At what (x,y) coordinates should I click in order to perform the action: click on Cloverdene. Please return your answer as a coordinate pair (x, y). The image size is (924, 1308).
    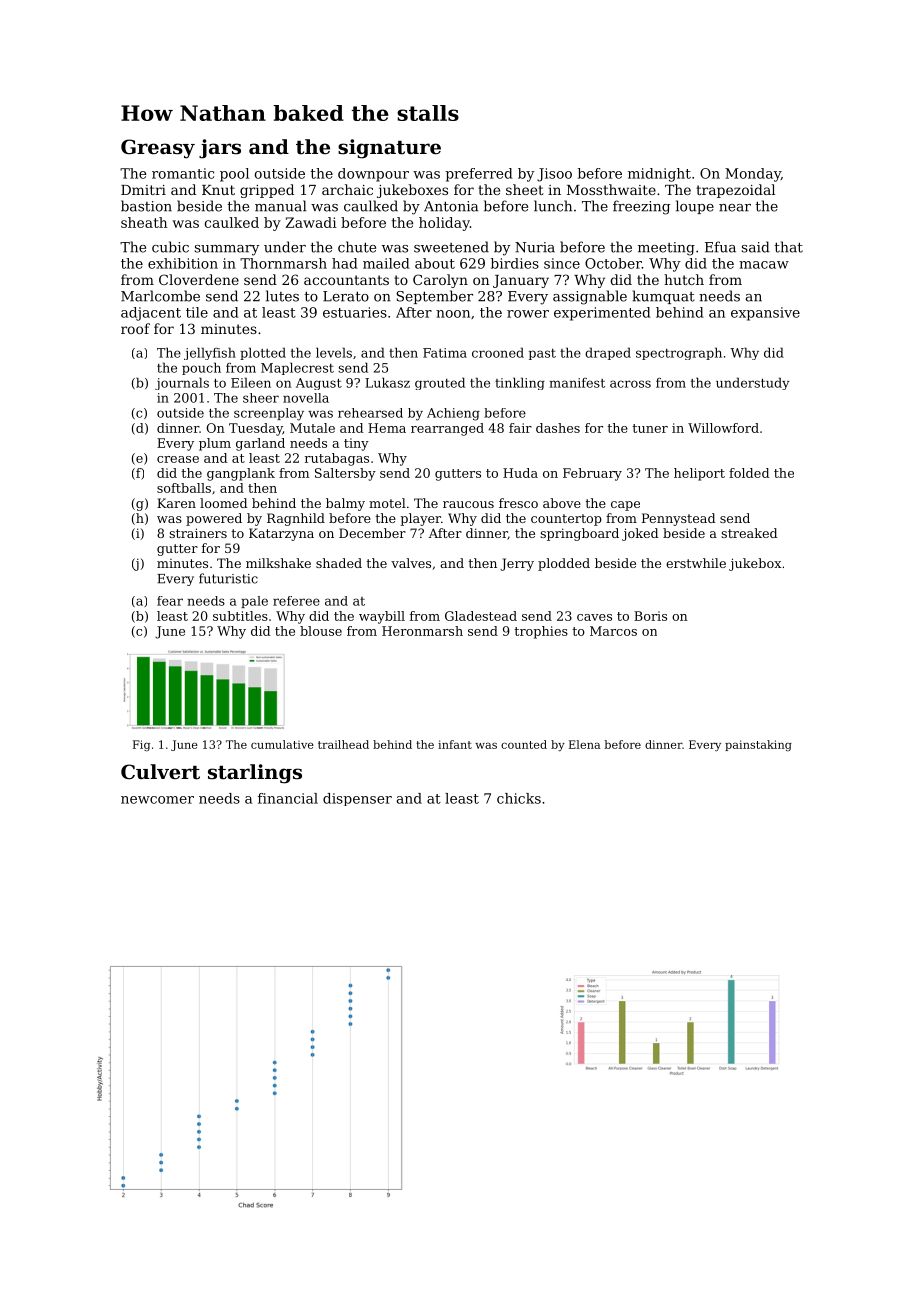
    Looking at the image, I should click on (199, 279).
